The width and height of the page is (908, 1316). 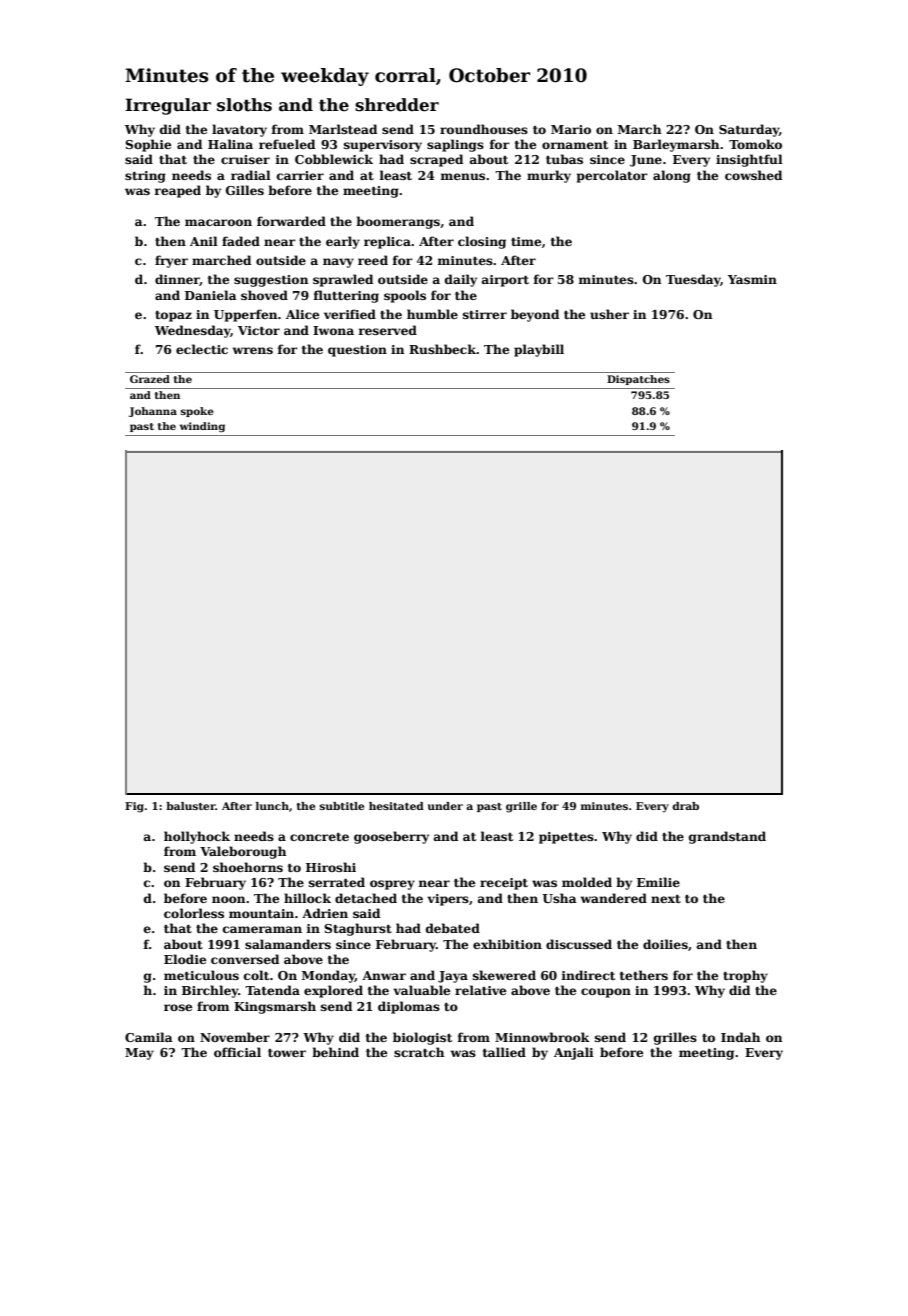 What do you see at coordinates (373, 260) in the page?
I see `reed` at bounding box center [373, 260].
